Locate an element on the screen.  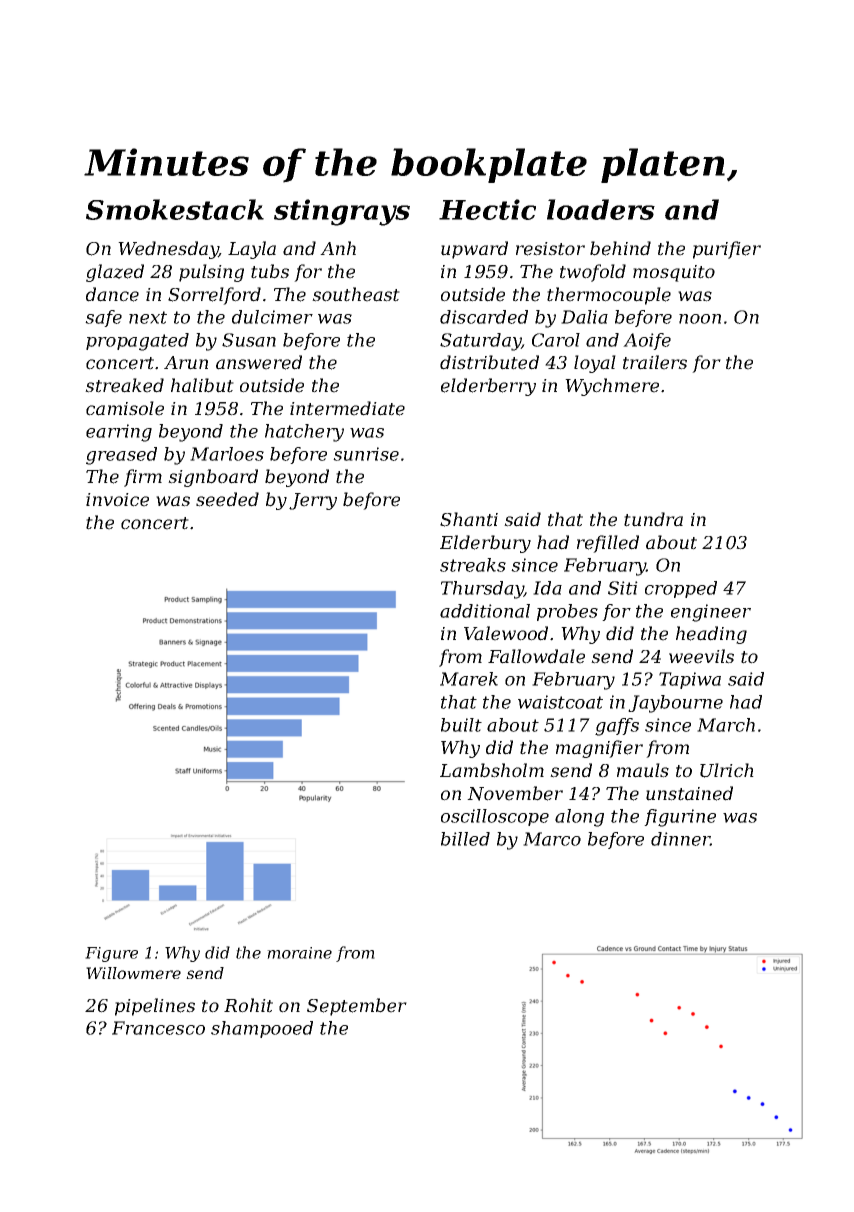
Carol is located at coordinates (556, 340).
